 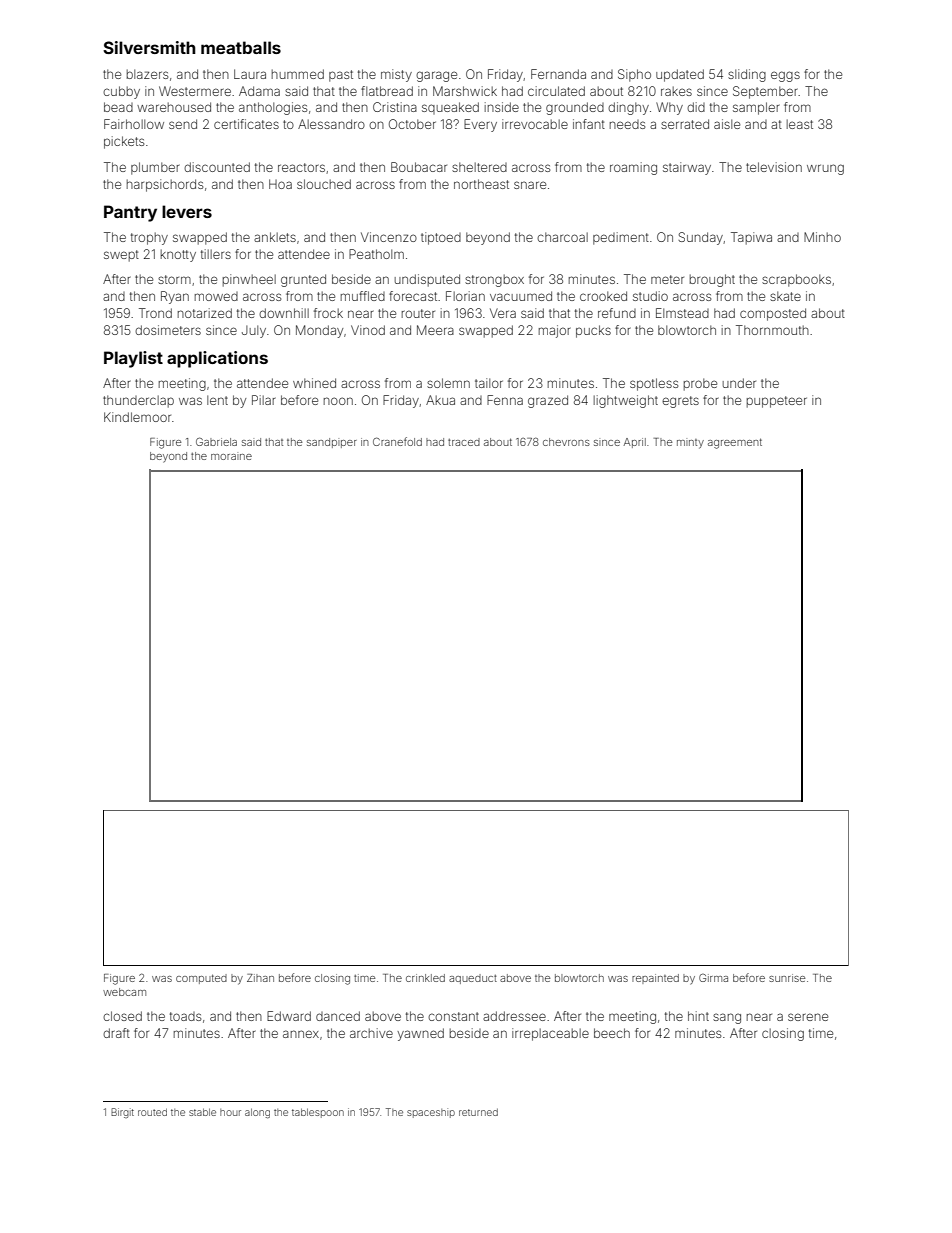 What do you see at coordinates (201, 979) in the page?
I see `computed` at bounding box center [201, 979].
